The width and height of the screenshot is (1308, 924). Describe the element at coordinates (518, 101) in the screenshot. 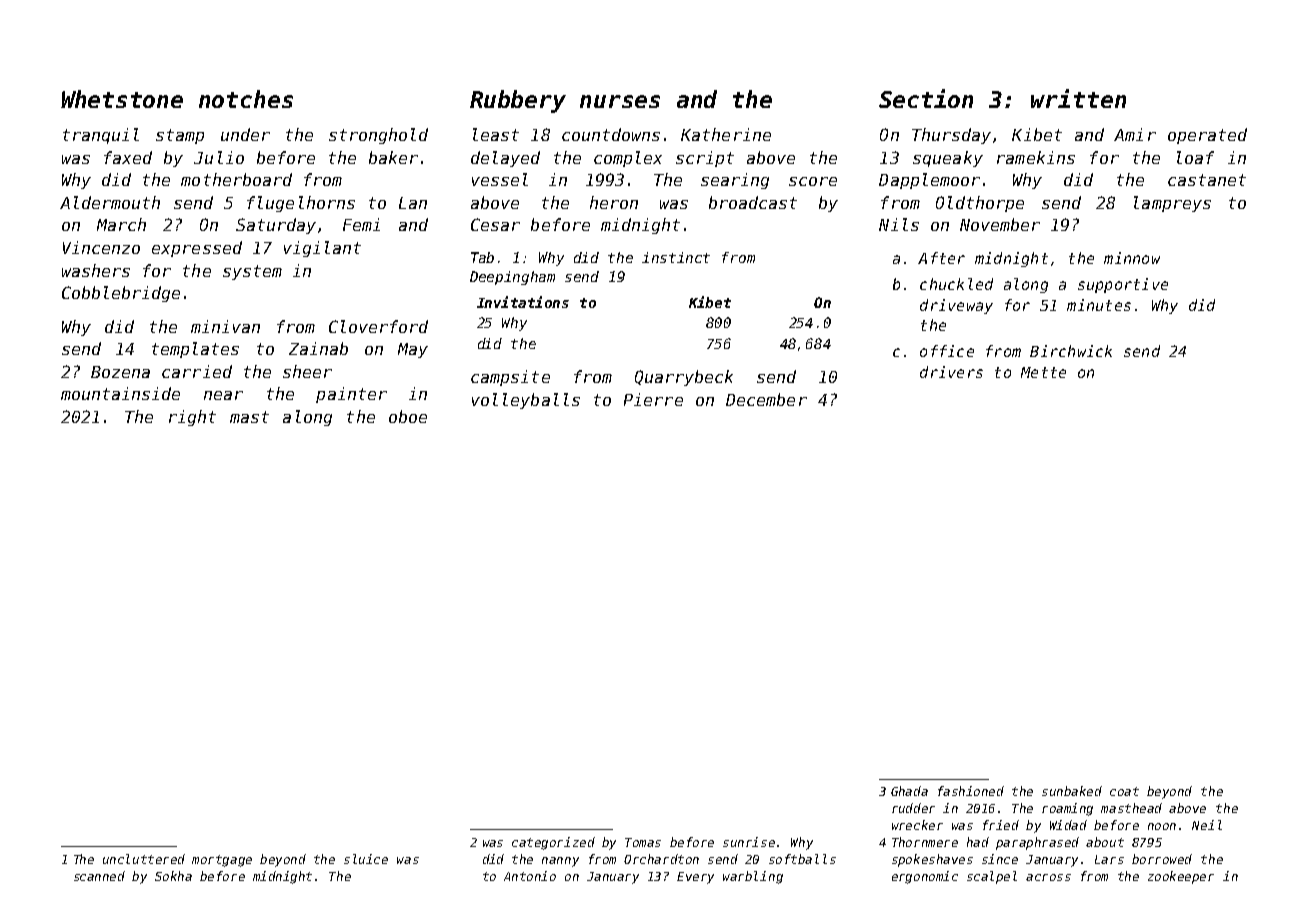

I see `Rubbery` at that location.
